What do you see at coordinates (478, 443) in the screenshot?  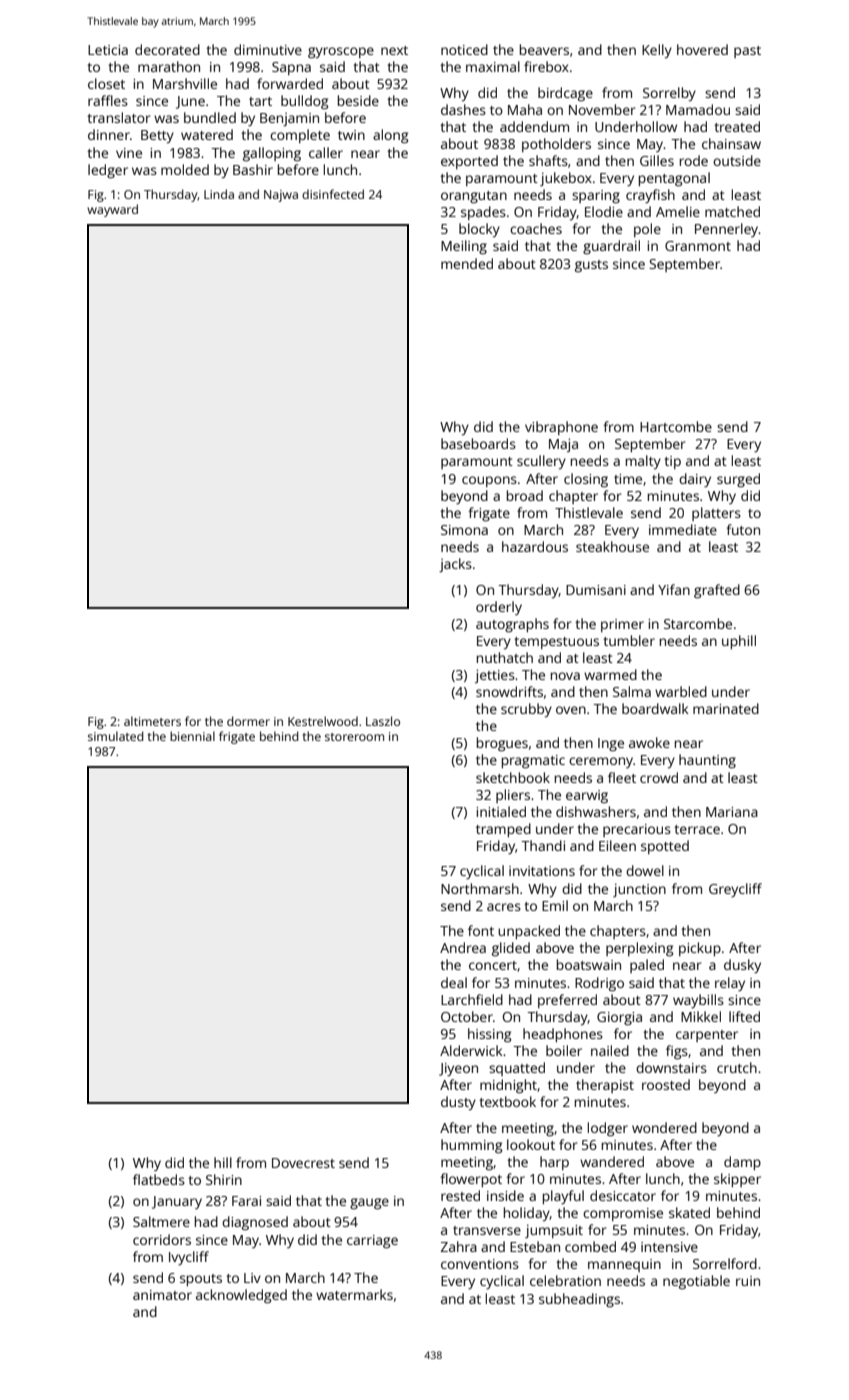 I see `baseboards` at bounding box center [478, 443].
